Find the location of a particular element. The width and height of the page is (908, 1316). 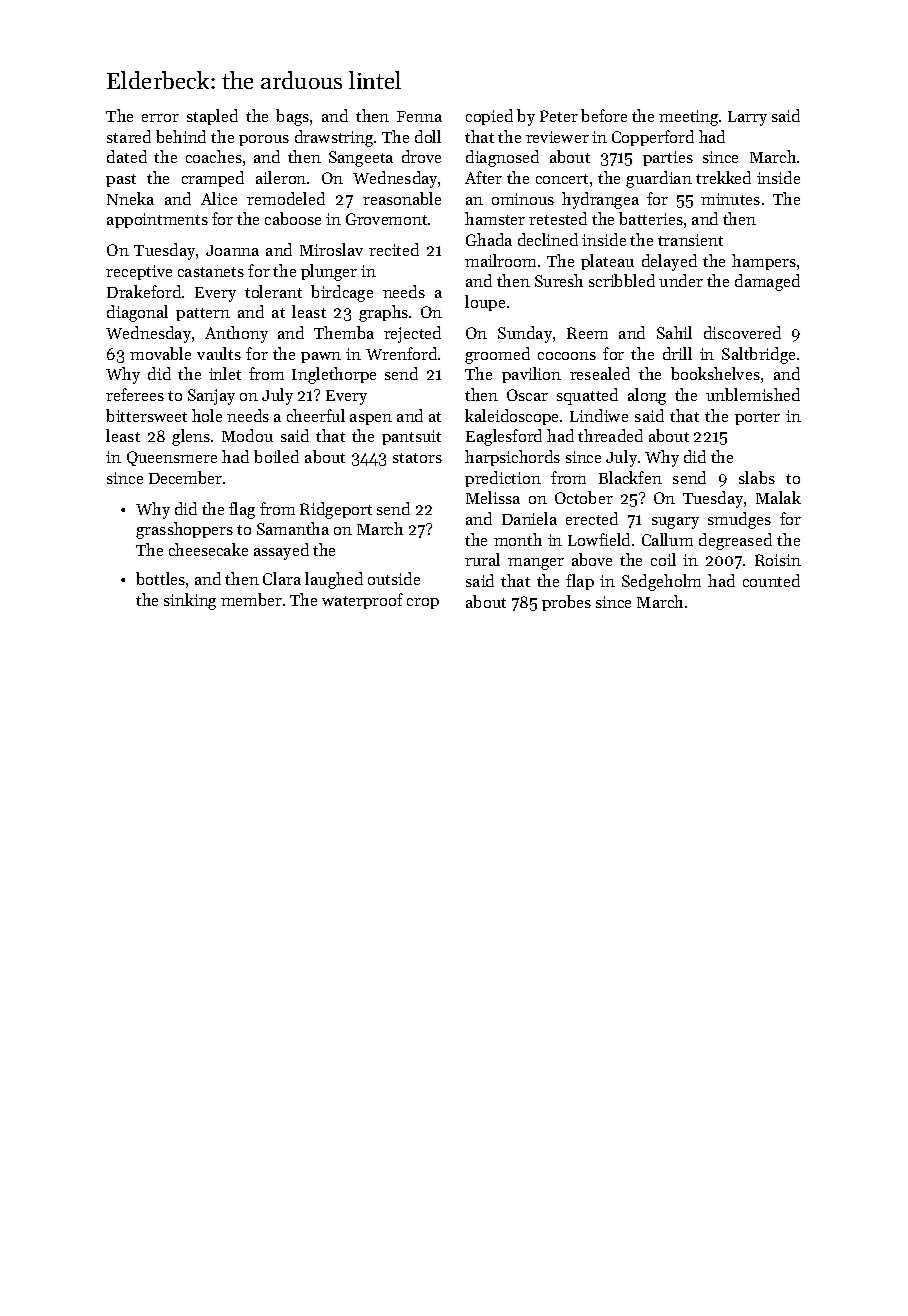

graphs is located at coordinates (383, 313).
